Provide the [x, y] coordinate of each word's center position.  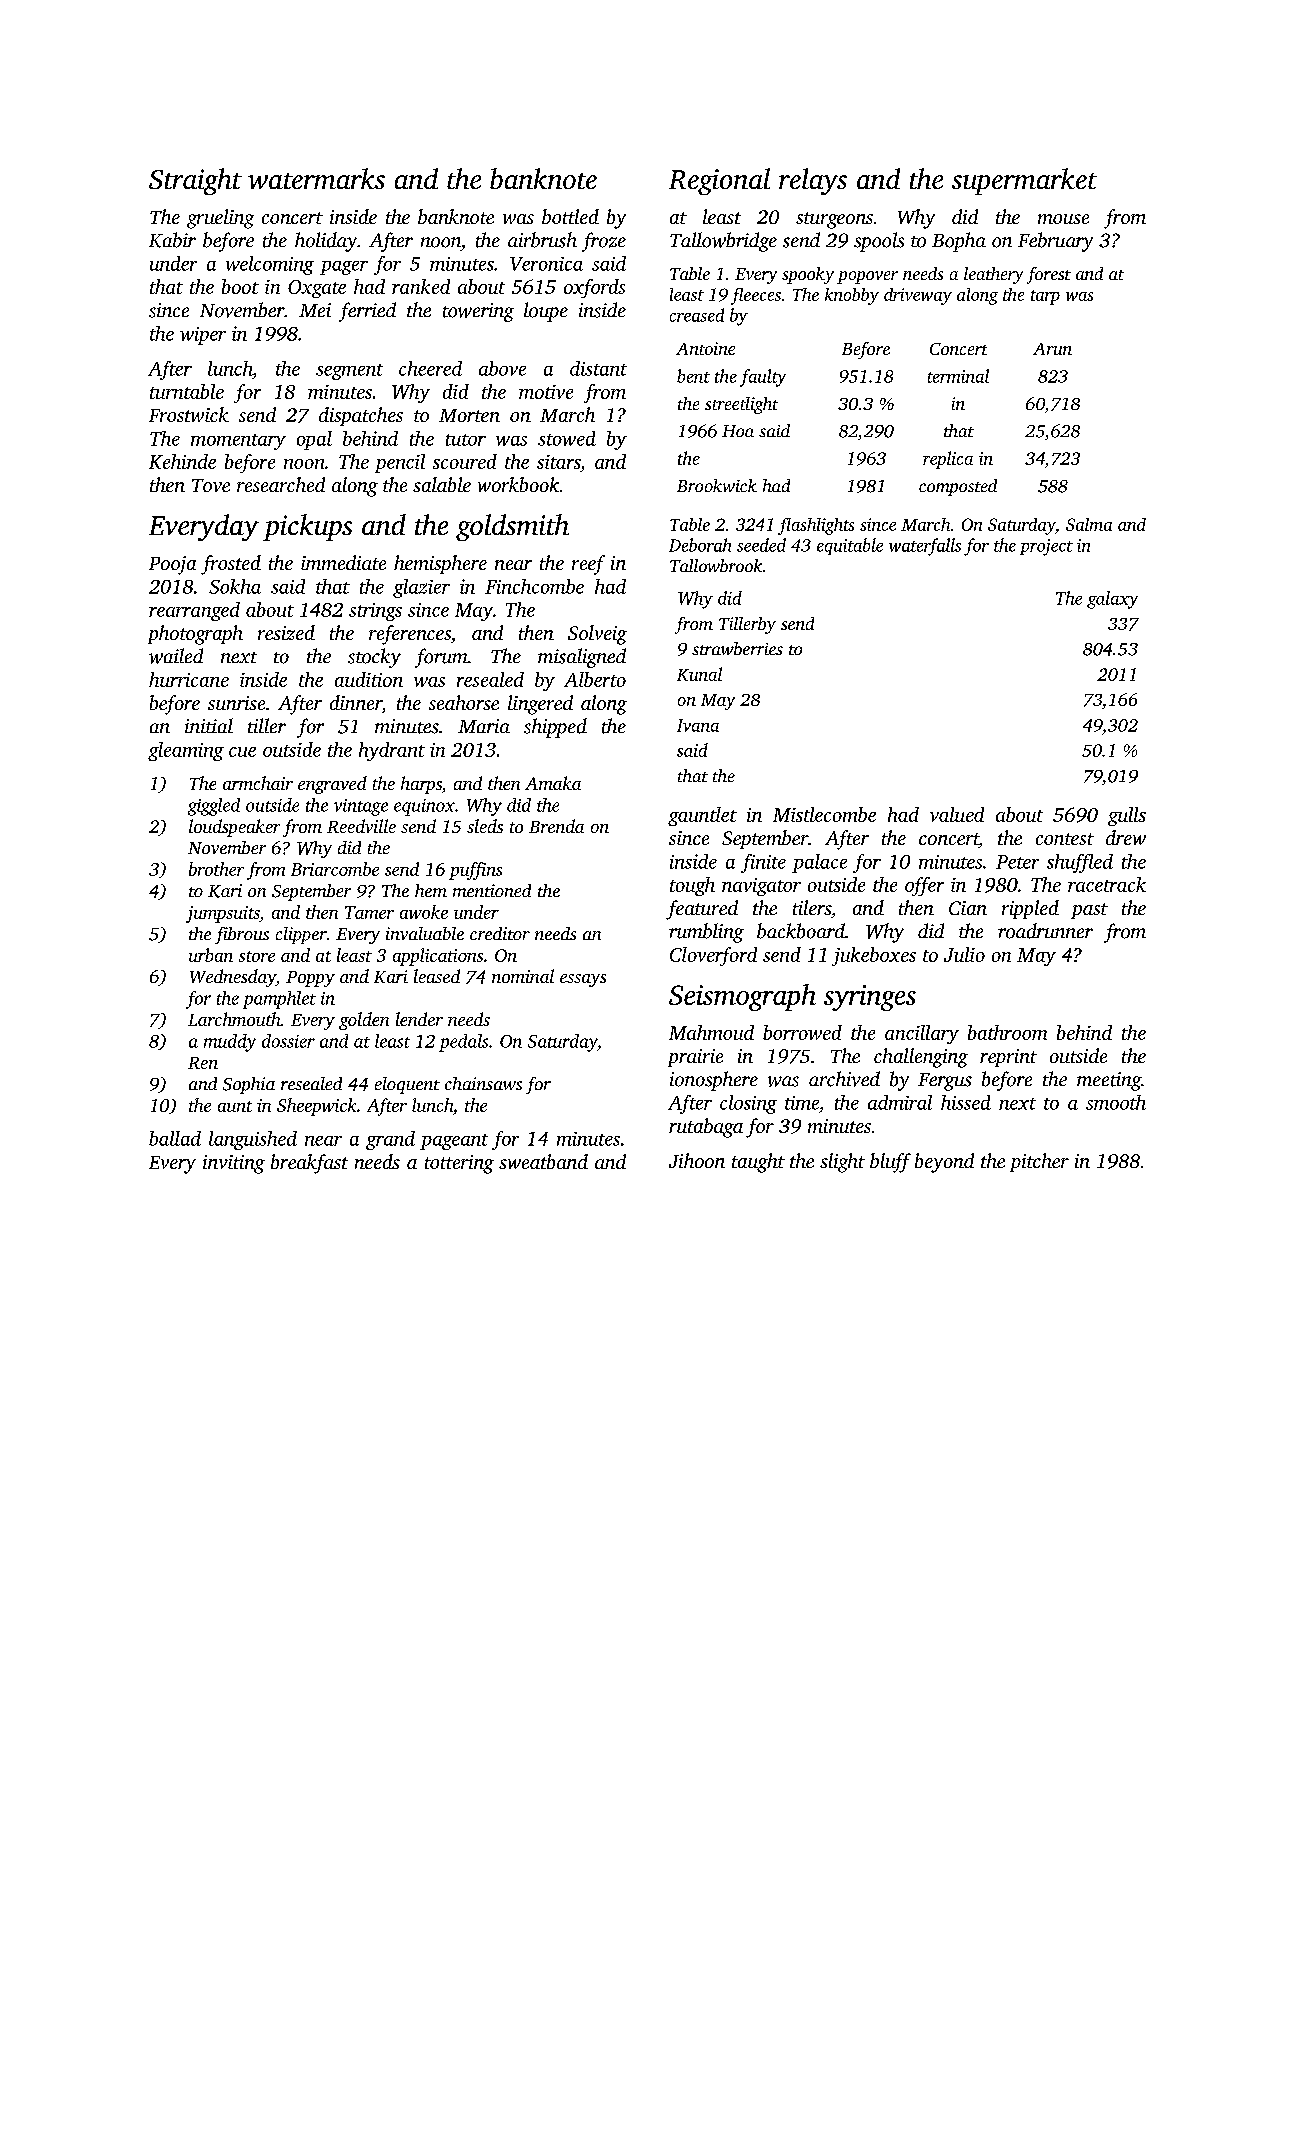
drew [1126, 837]
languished [253, 1140]
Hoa [738, 431]
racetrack [1107, 884]
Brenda [556, 826]
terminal [958, 376]
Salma [1089, 524]
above [502, 368]
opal [314, 440]
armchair [258, 783]
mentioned [492, 890]
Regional [719, 181]
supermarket [1024, 181]
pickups [307, 527]
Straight [195, 181]
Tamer [369, 912]
